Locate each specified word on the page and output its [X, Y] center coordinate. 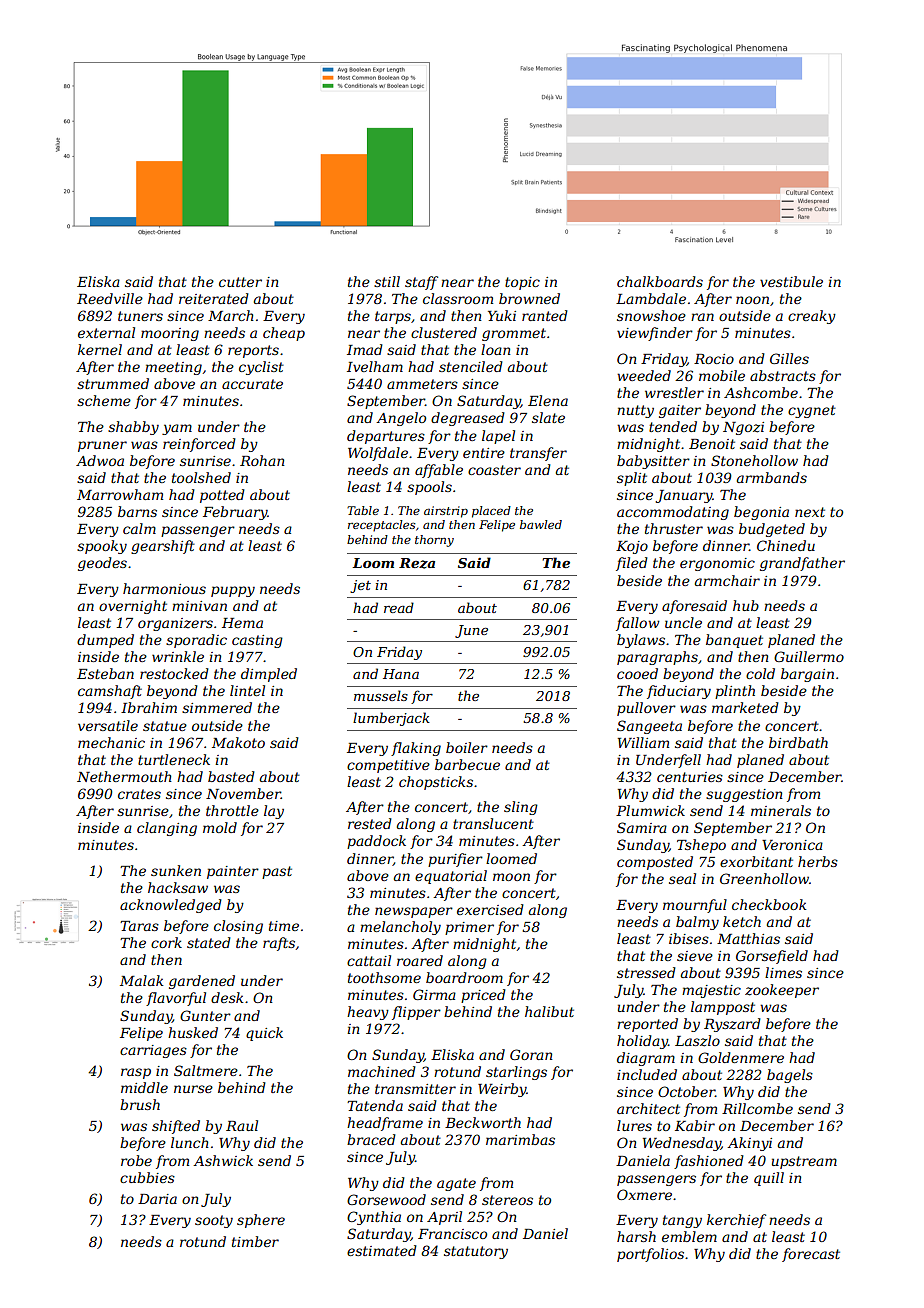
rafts [279, 944]
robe [136, 1160]
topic [522, 283]
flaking [416, 749]
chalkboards [660, 281]
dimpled [269, 675]
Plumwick [650, 810]
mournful [695, 906]
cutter [240, 282]
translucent [493, 823]
